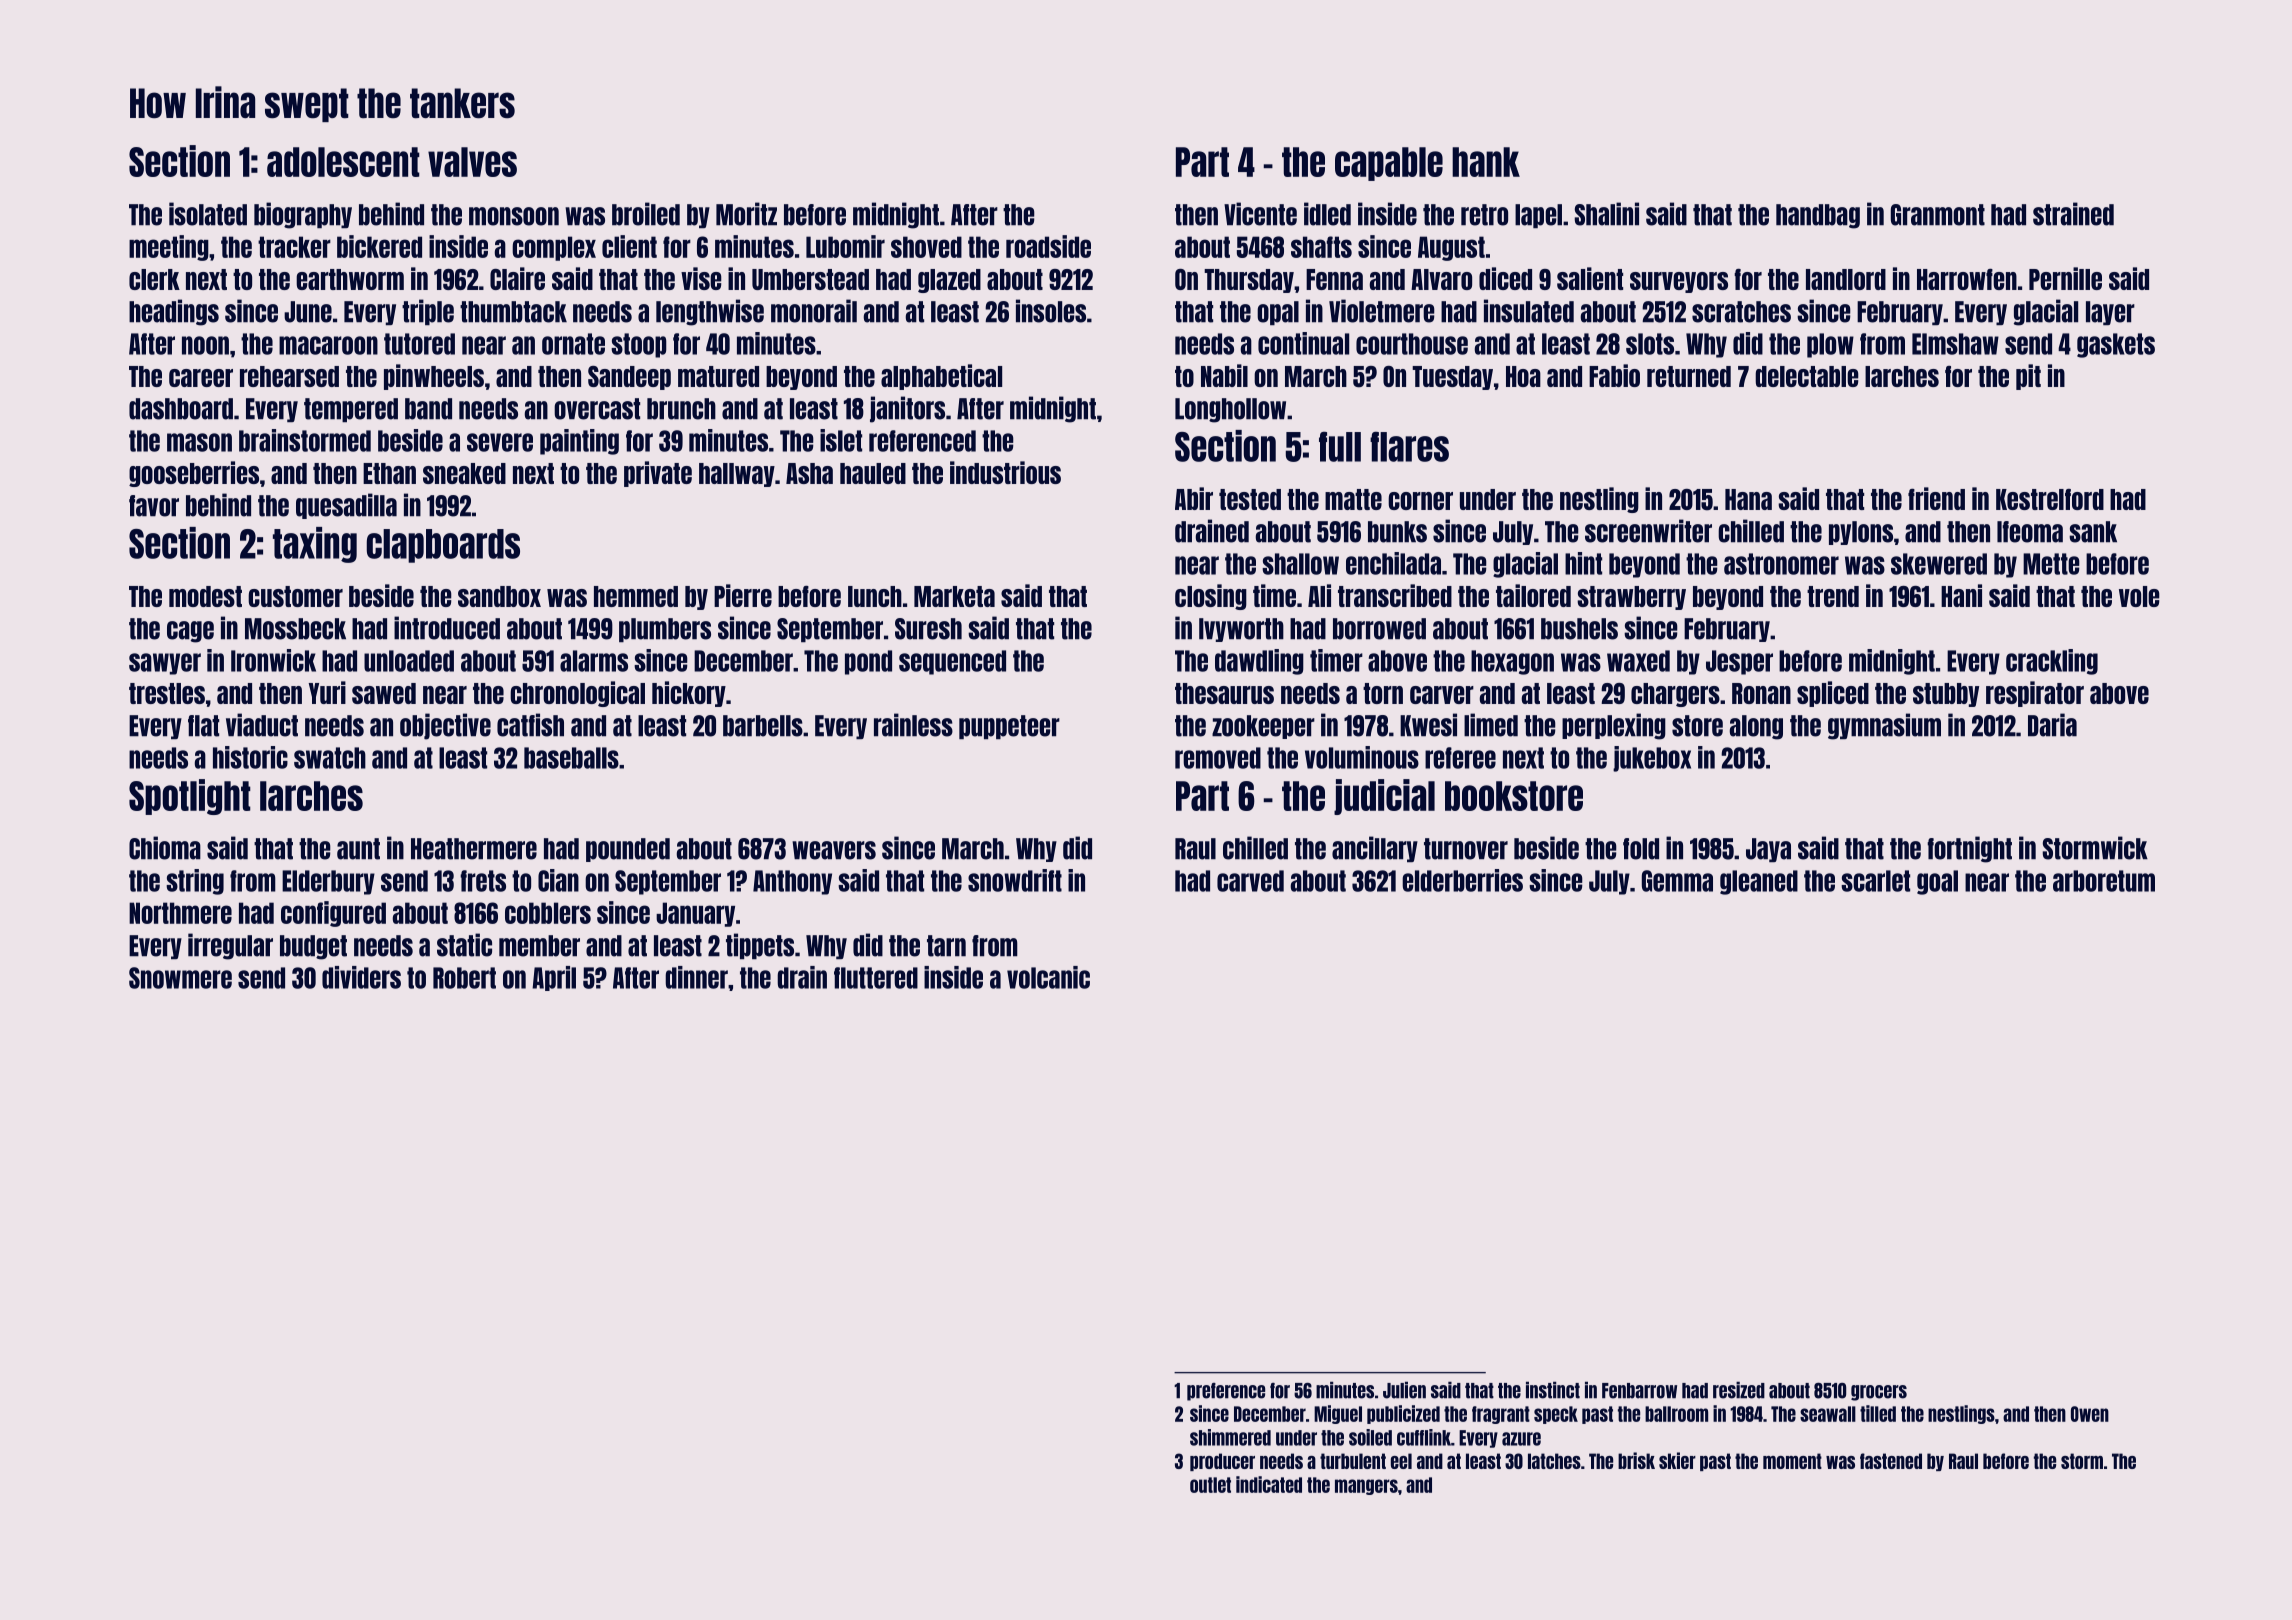  I want to click on strawberry, so click(1631, 598).
